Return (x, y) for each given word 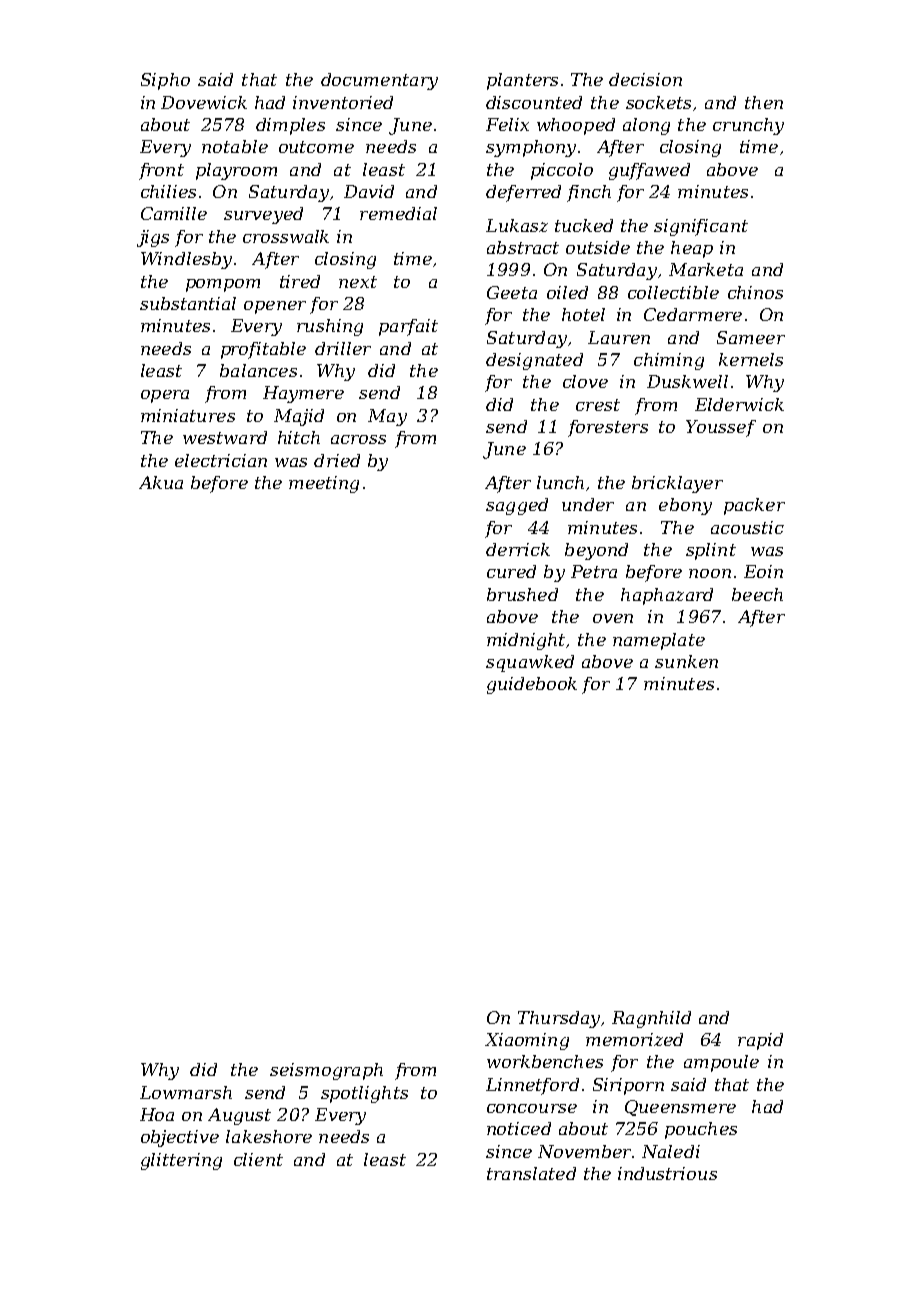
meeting (324, 484)
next (358, 282)
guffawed (649, 171)
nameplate (659, 641)
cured (511, 571)
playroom (236, 171)
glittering (181, 1161)
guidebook (532, 685)
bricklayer (677, 484)
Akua (161, 482)
